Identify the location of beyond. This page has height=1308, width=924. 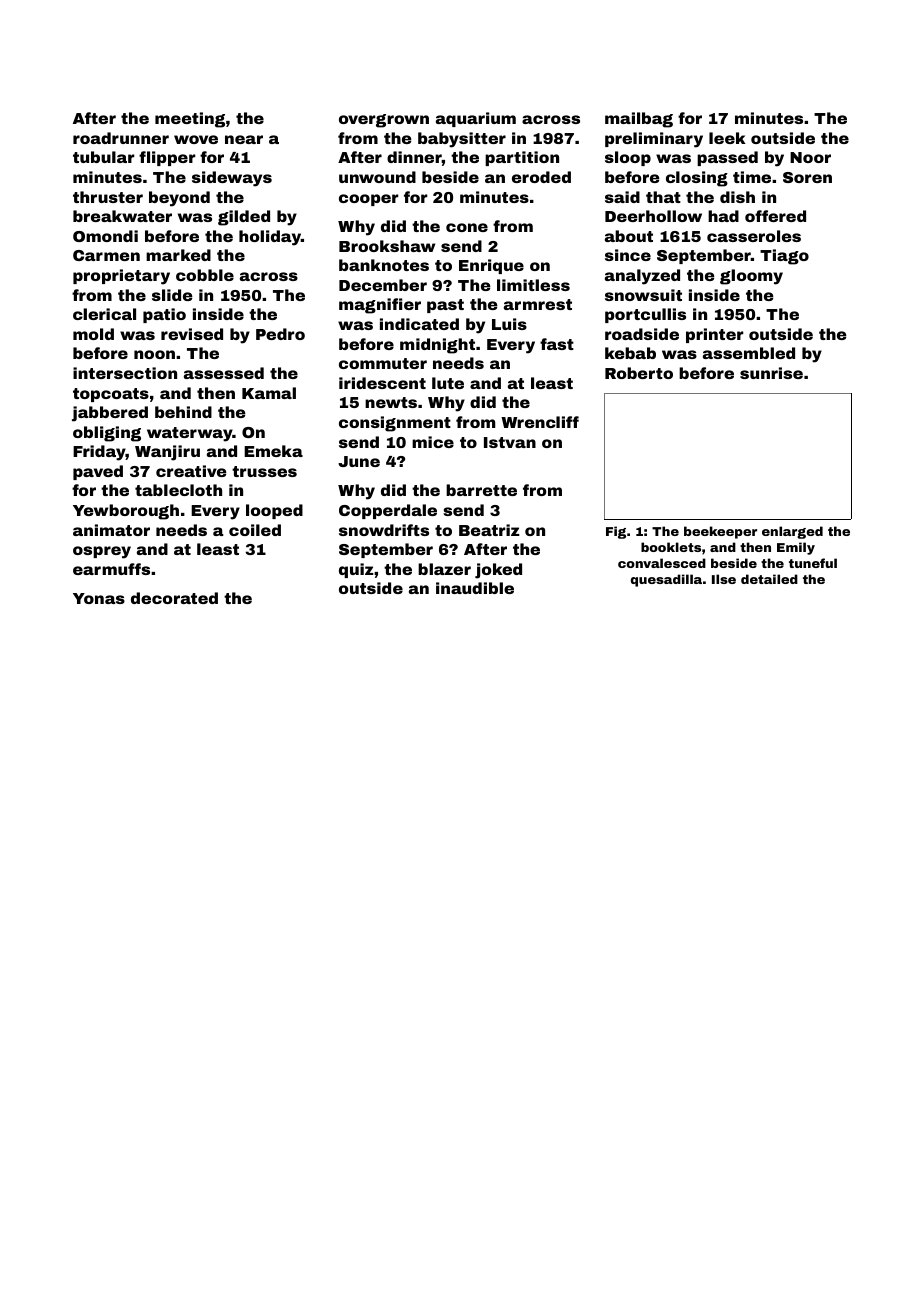
(179, 199).
